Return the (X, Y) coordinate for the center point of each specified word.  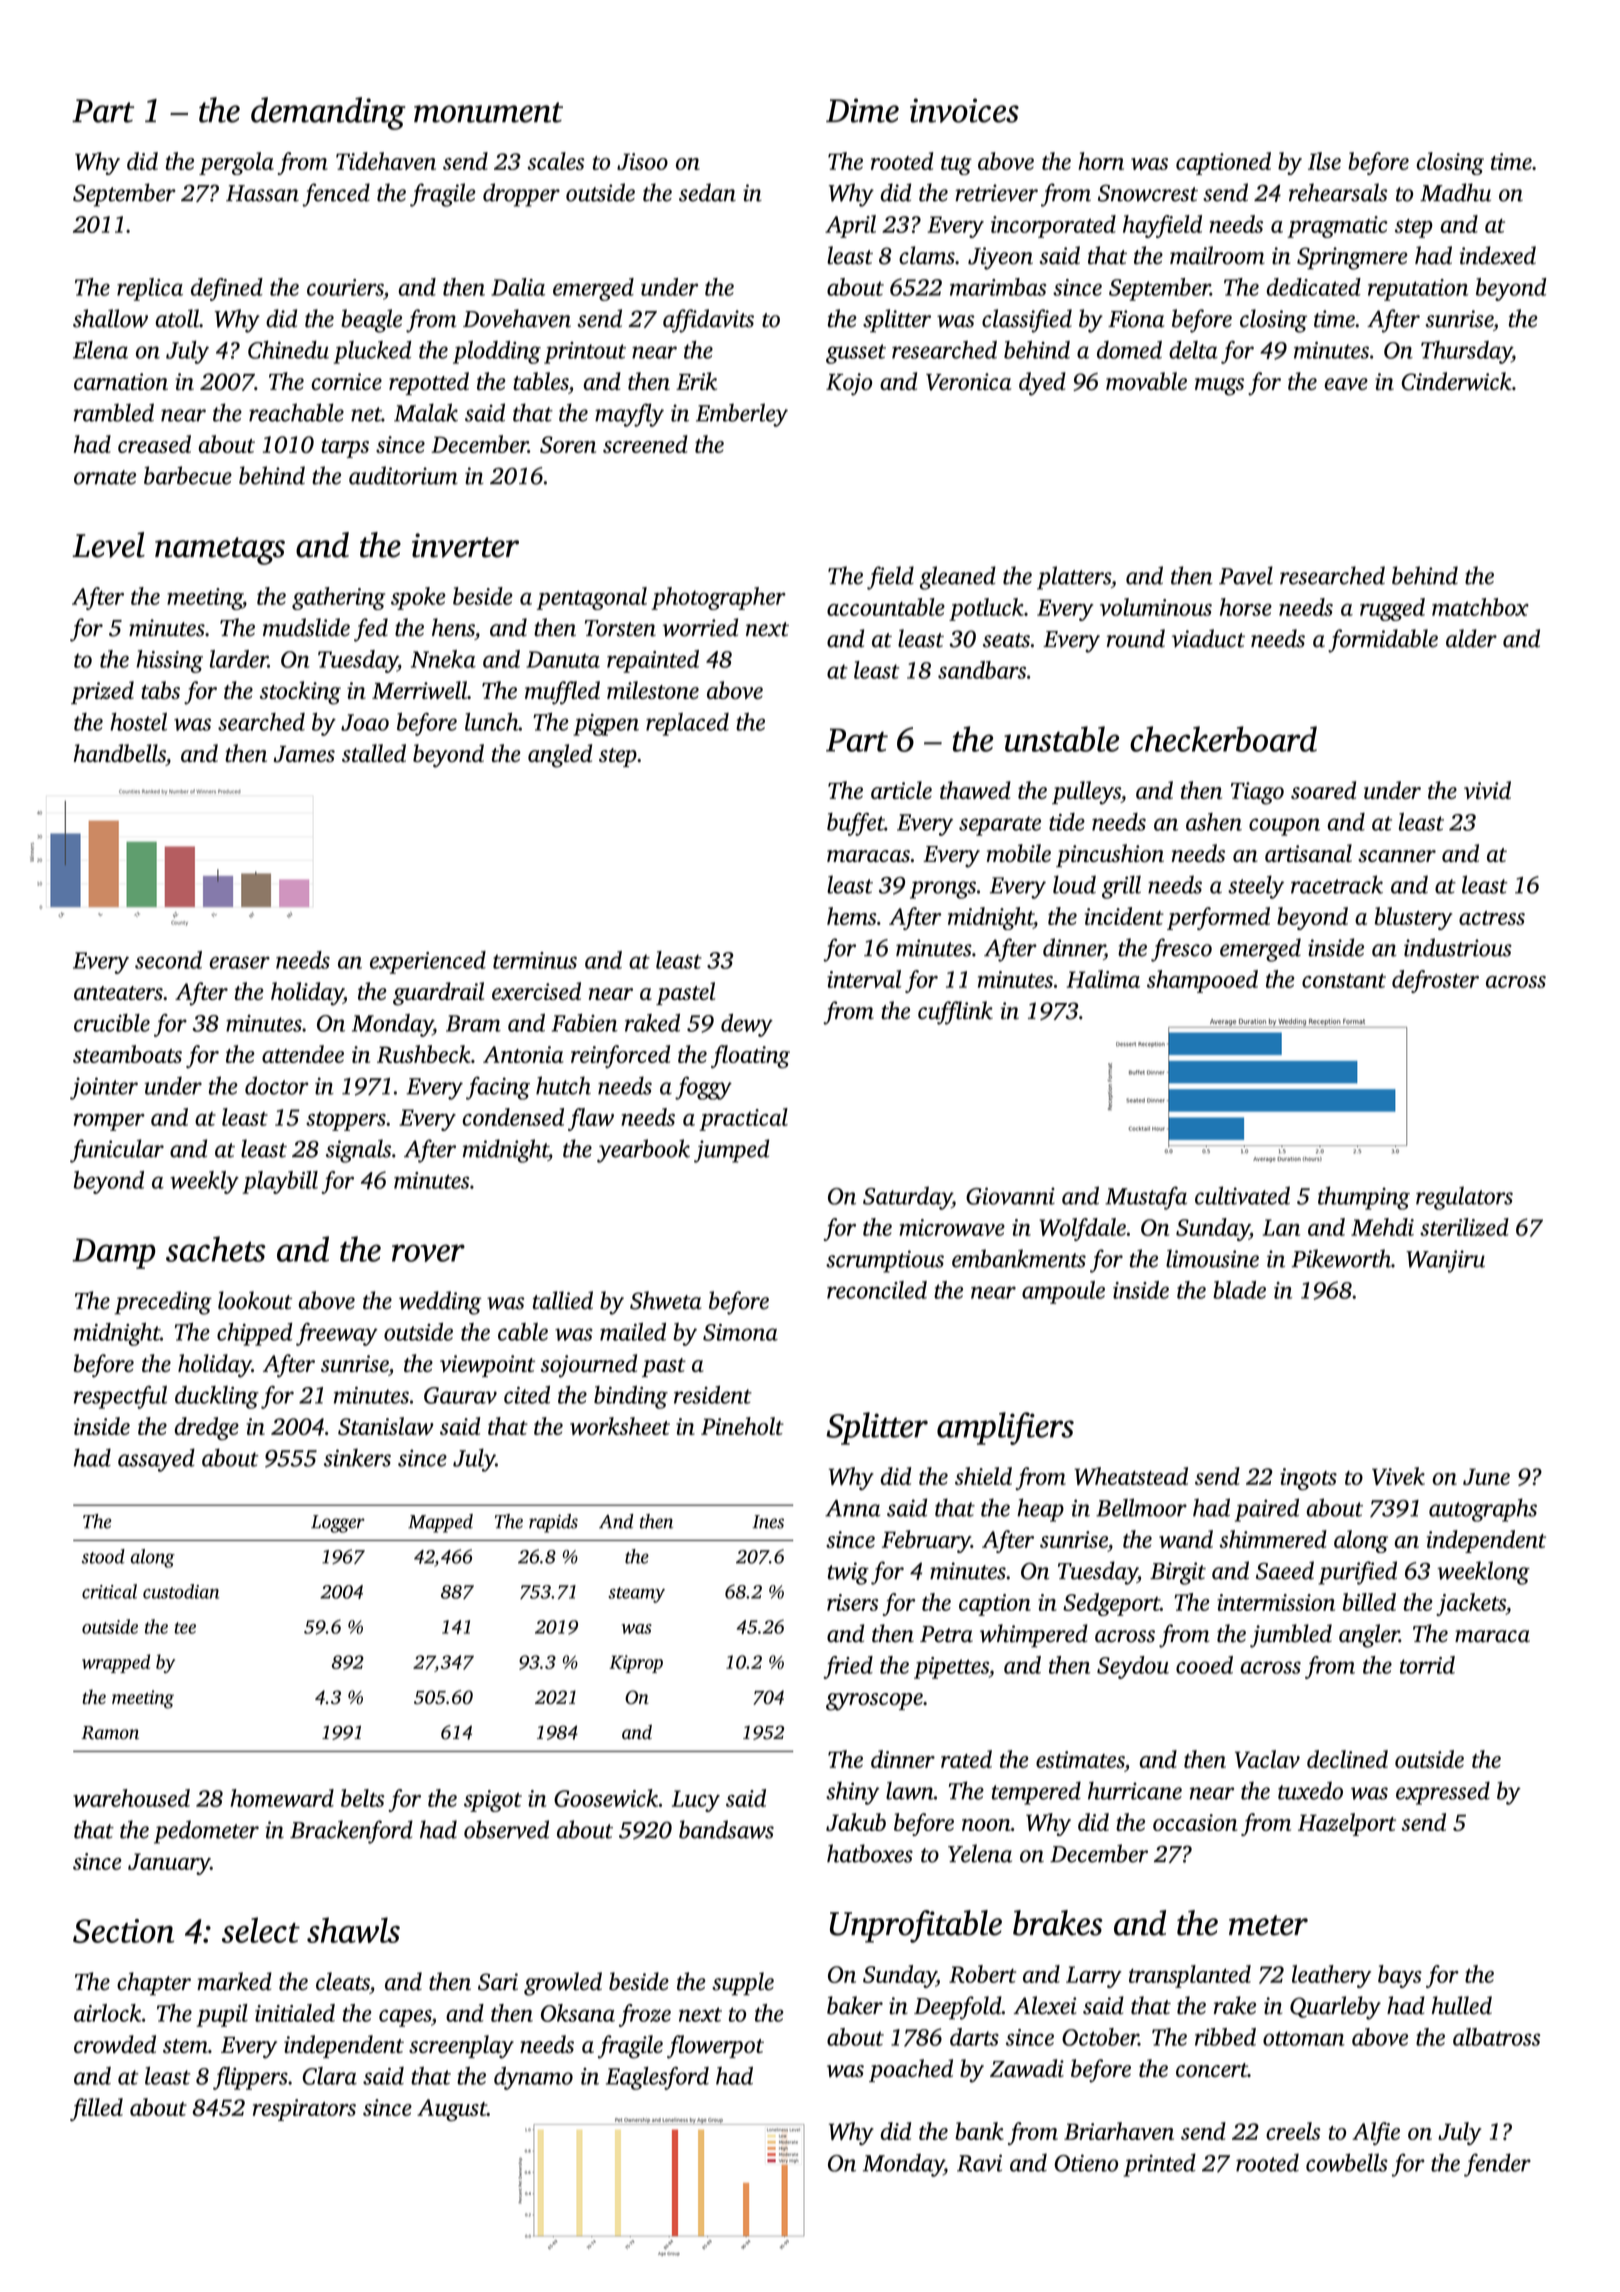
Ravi (979, 2163)
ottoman (1304, 2038)
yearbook (643, 1151)
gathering (338, 598)
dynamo (533, 2078)
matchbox (1480, 607)
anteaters (118, 993)
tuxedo (1310, 1790)
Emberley (742, 415)
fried (848, 1667)
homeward (282, 1798)
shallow (110, 318)
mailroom (1217, 255)
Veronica (968, 382)
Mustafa (1146, 1198)
